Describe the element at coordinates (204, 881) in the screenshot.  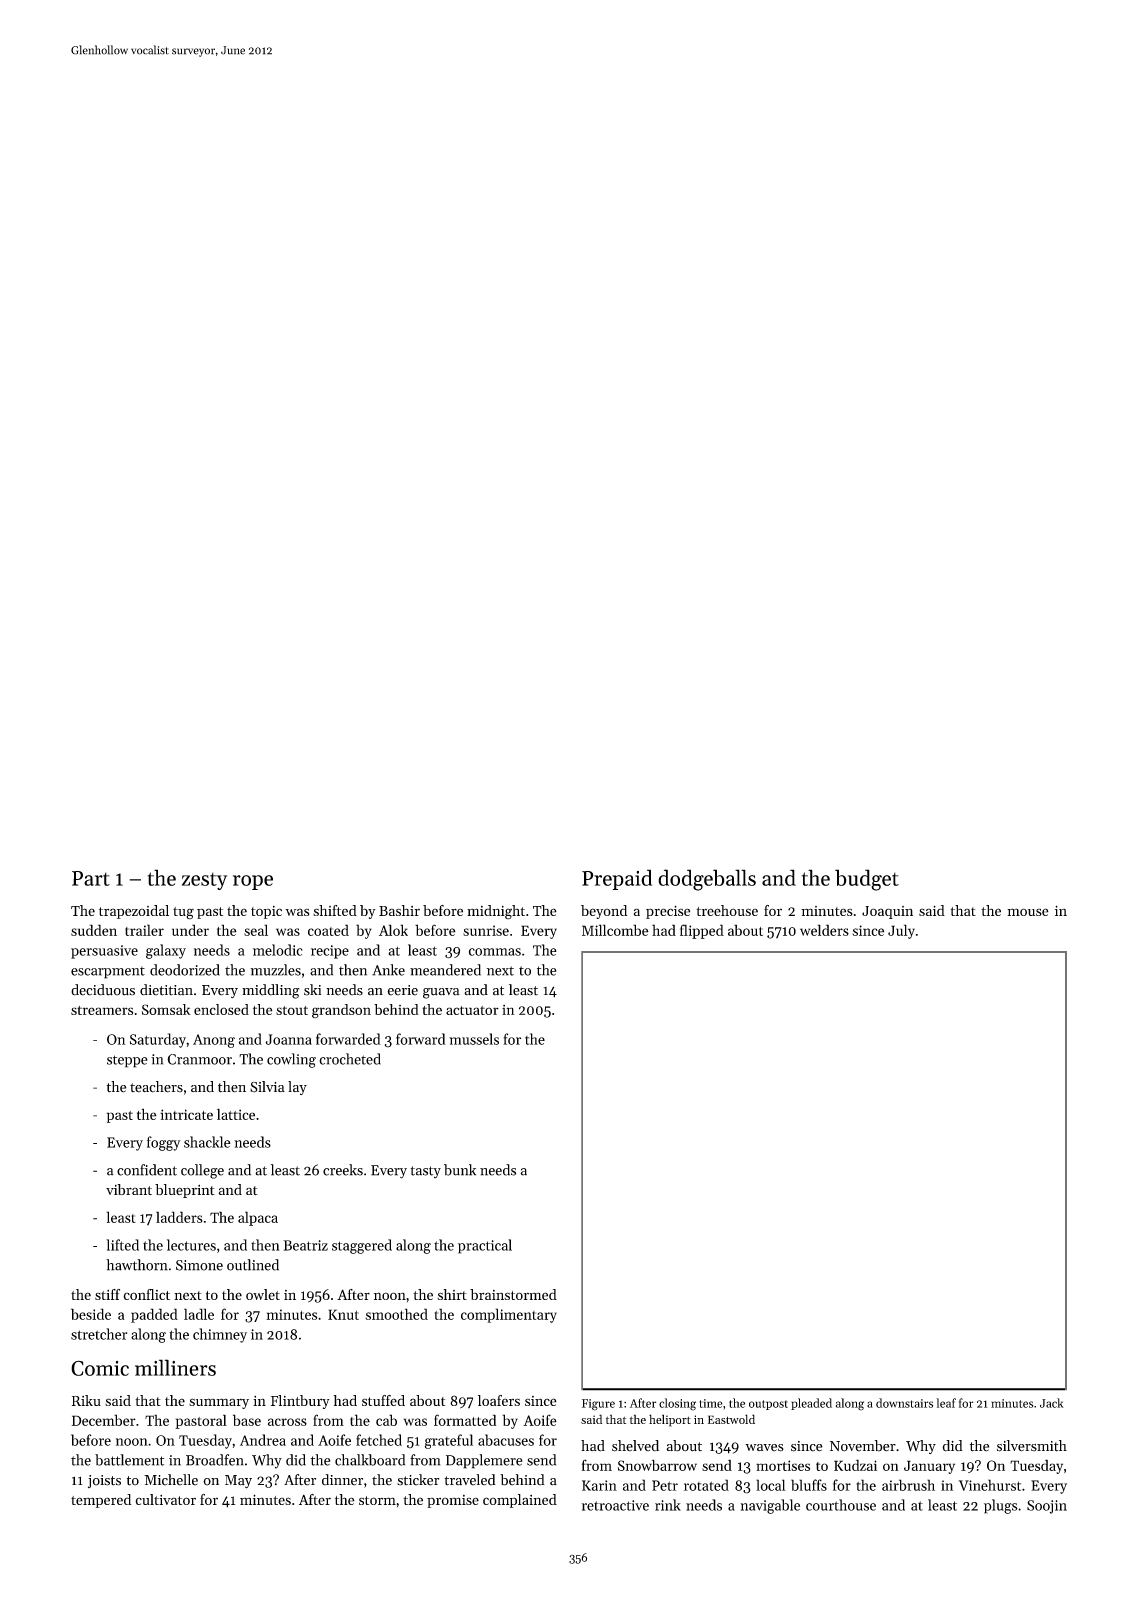
I see `zesty` at that location.
